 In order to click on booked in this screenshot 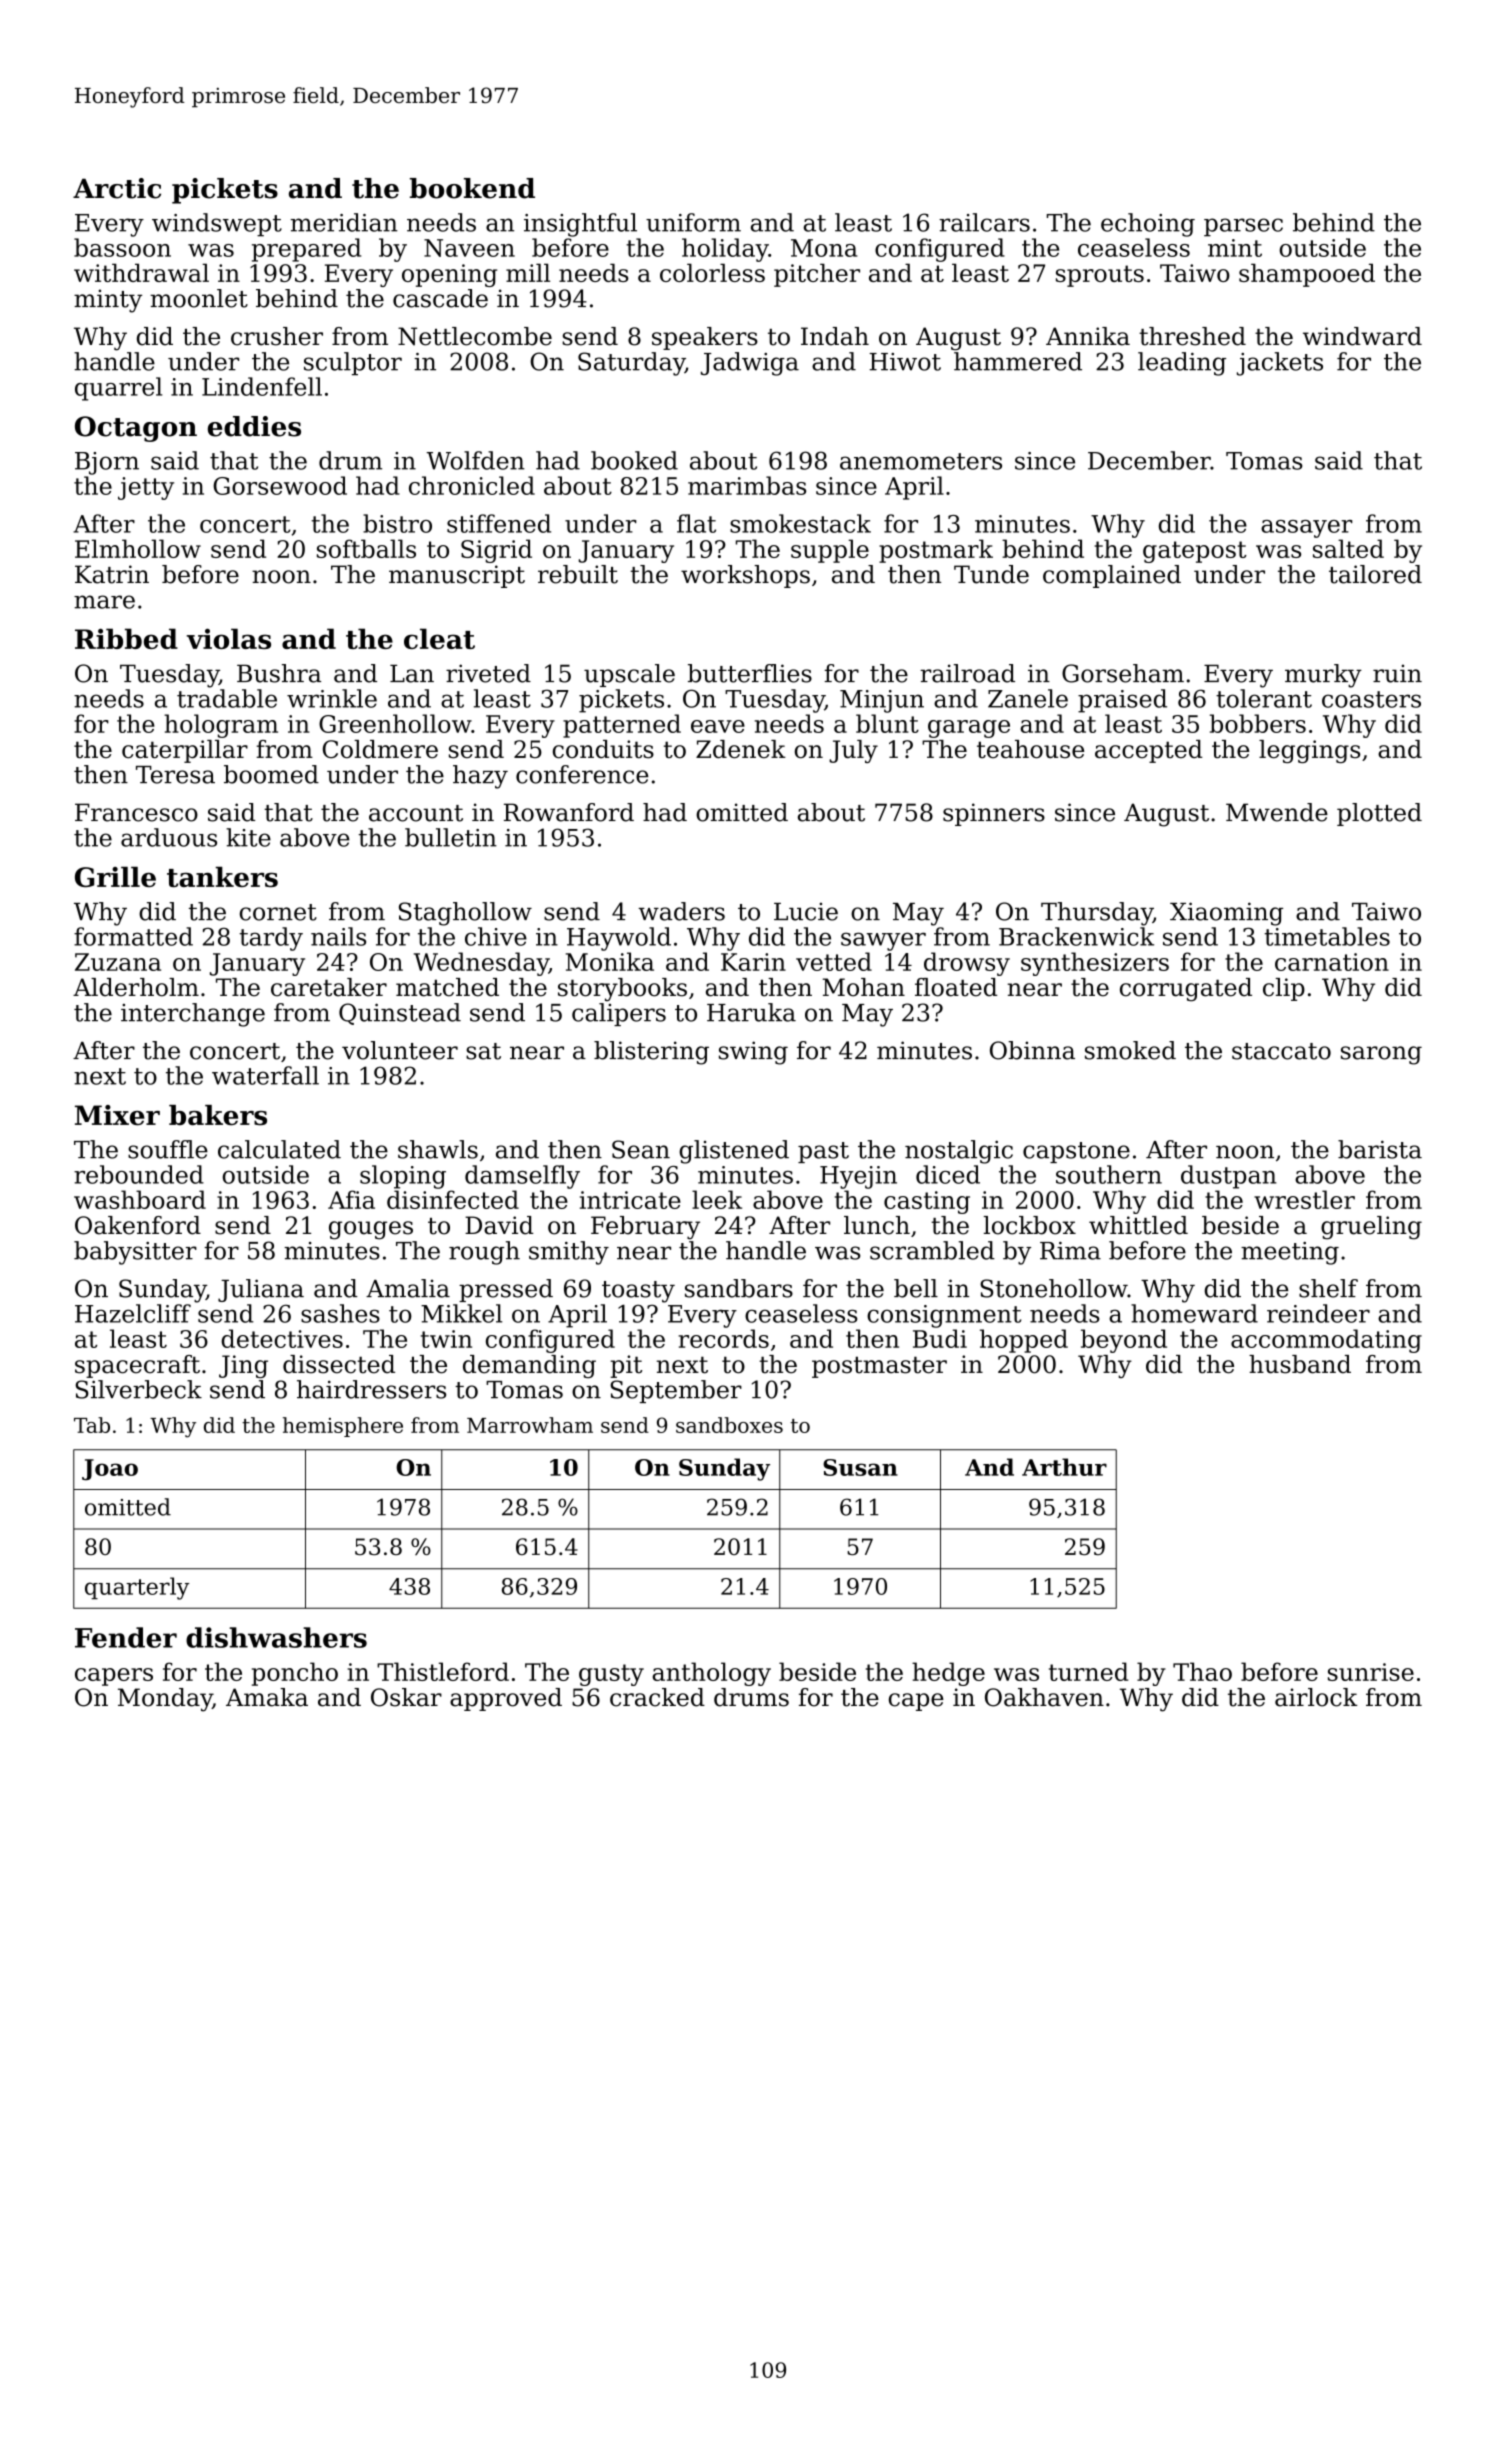, I will do `click(634, 460)`.
